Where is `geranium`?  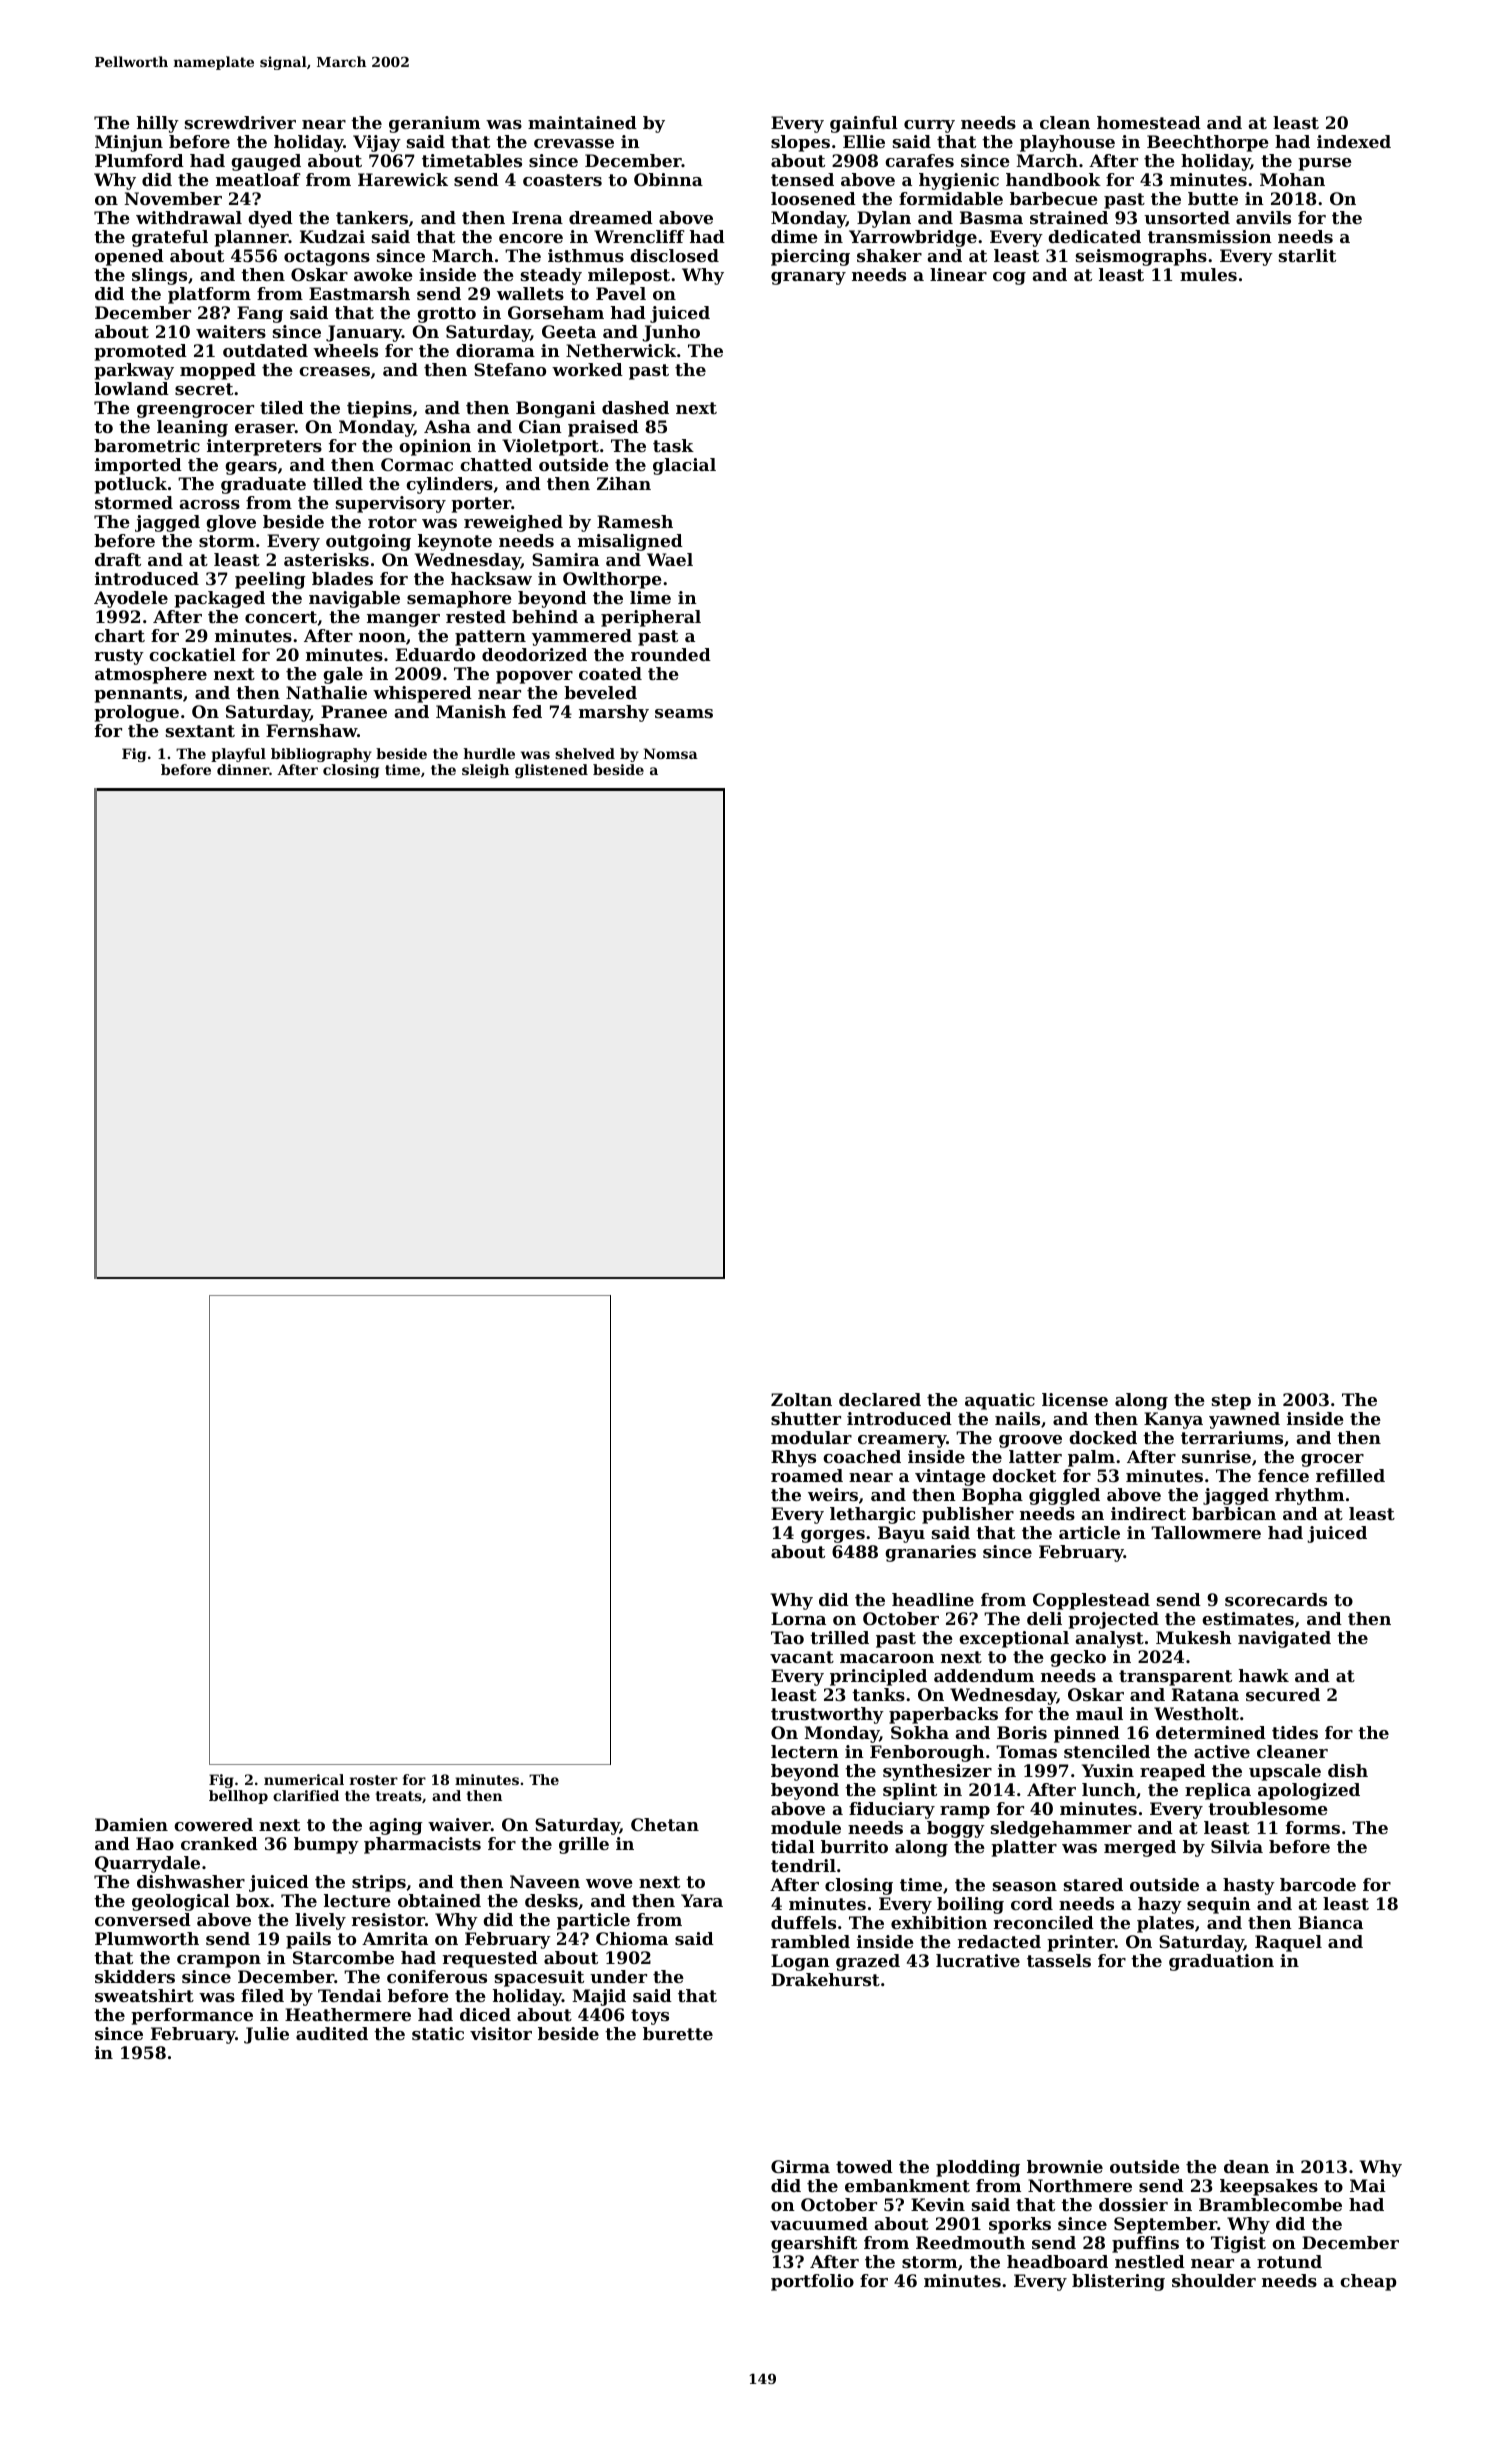 geranium is located at coordinates (434, 124).
